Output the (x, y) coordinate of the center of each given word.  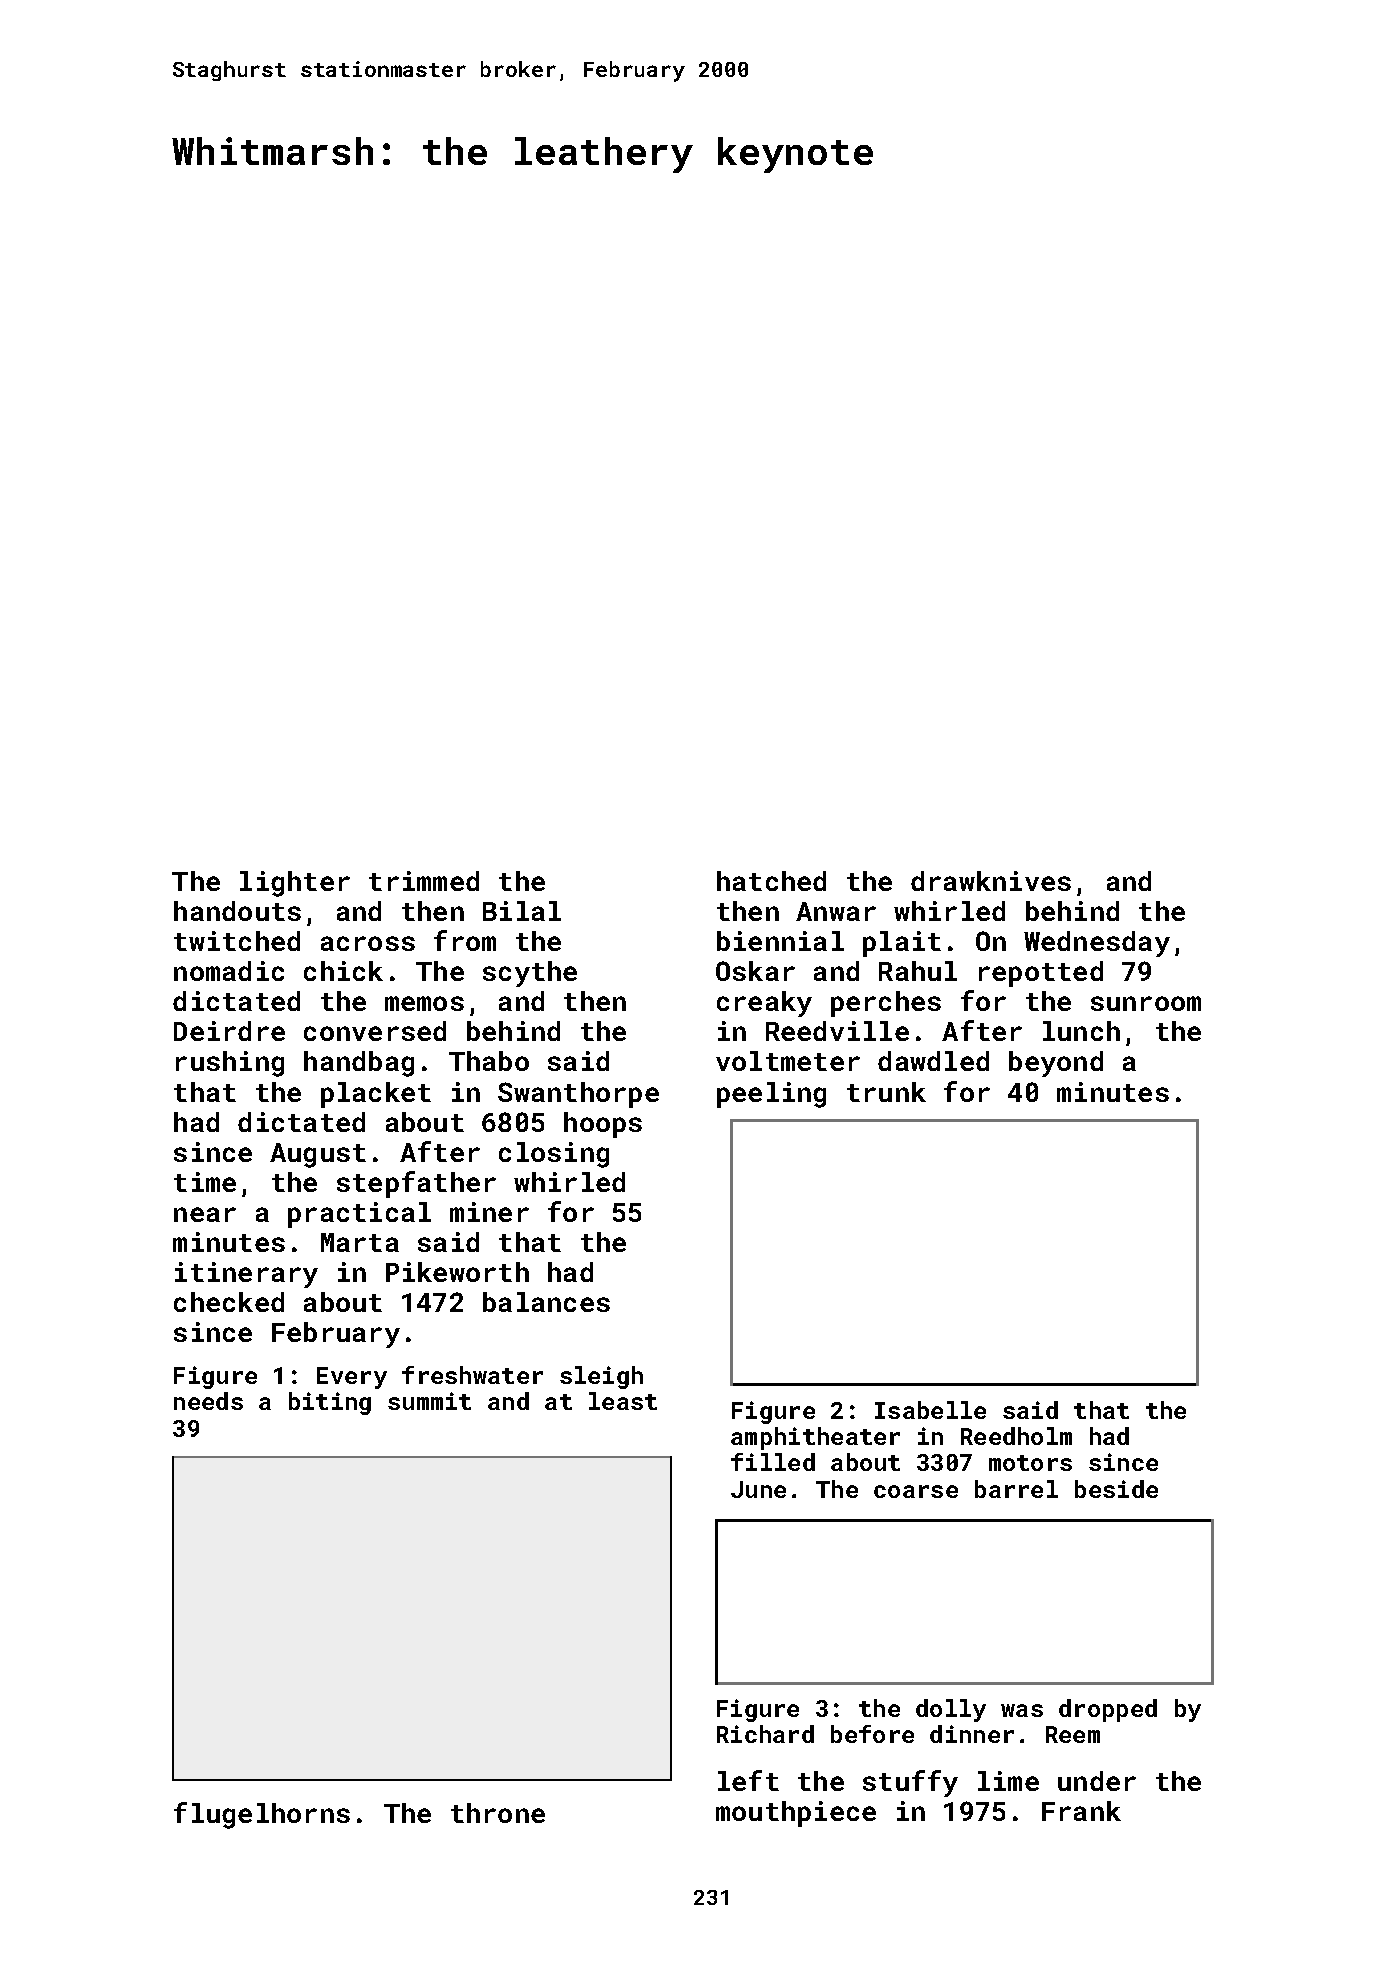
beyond (1056, 1064)
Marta (360, 1242)
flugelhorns (262, 1815)
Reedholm (1016, 1436)
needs (208, 1401)
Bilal (522, 911)
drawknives (991, 881)
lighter (295, 884)
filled (773, 1462)
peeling (771, 1095)
